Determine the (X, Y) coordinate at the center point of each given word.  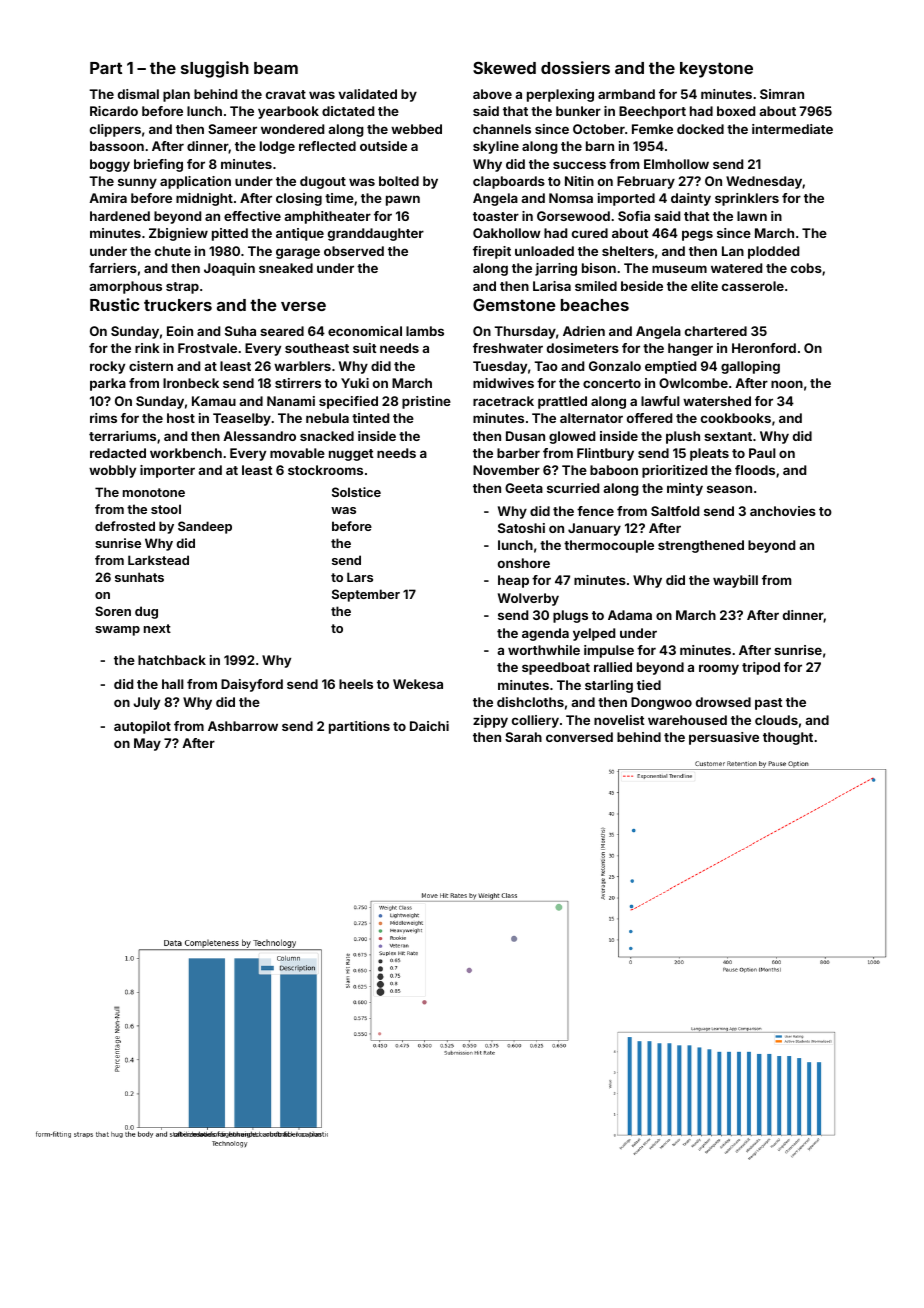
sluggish (215, 69)
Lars (360, 577)
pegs (697, 235)
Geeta (524, 488)
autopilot (142, 727)
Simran (782, 94)
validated (367, 94)
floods (755, 470)
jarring (556, 269)
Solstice (356, 492)
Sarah (523, 737)
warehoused (687, 720)
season (729, 489)
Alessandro (259, 436)
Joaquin (229, 269)
